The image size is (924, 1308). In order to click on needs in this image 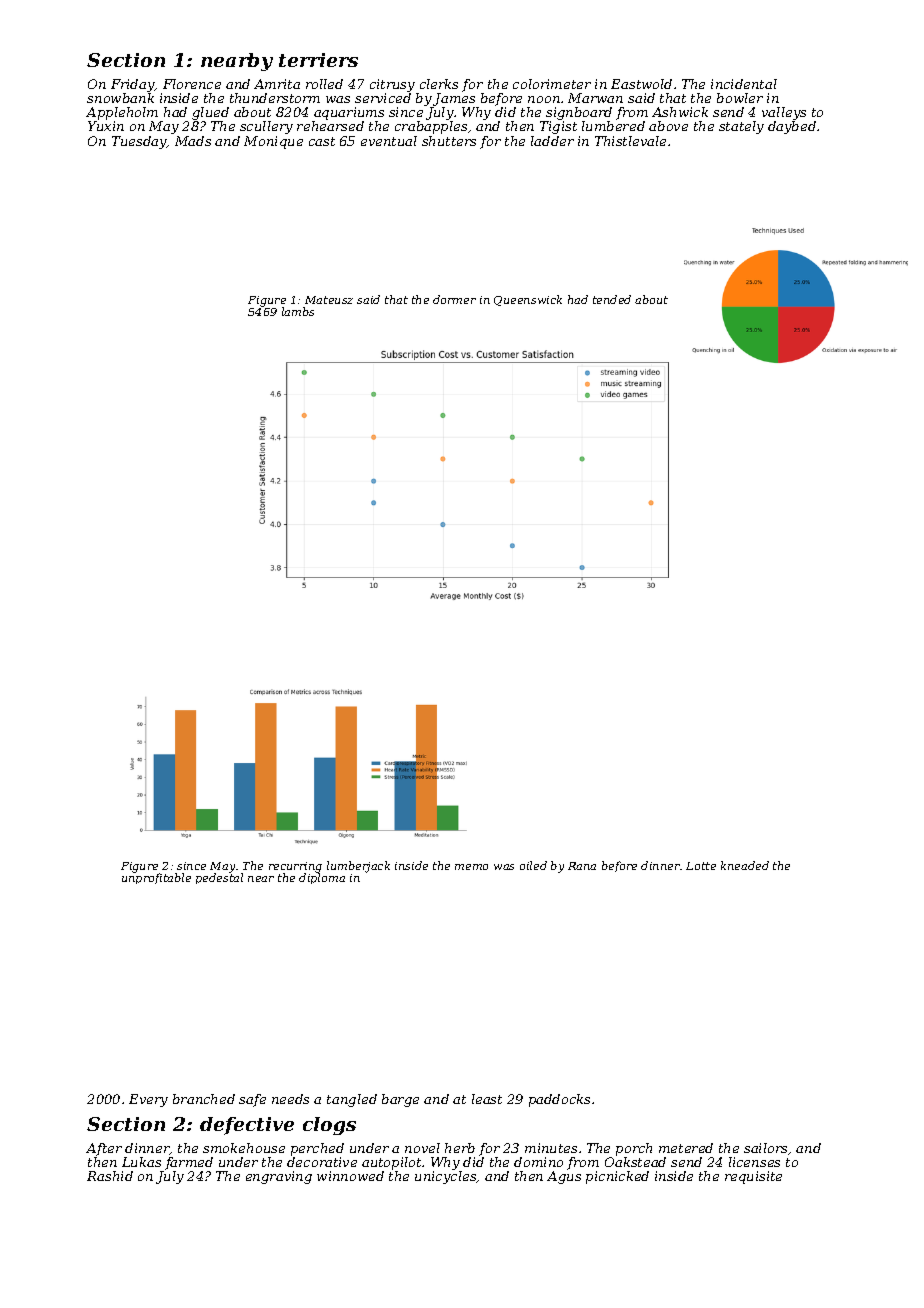, I will do `click(290, 1099)`.
